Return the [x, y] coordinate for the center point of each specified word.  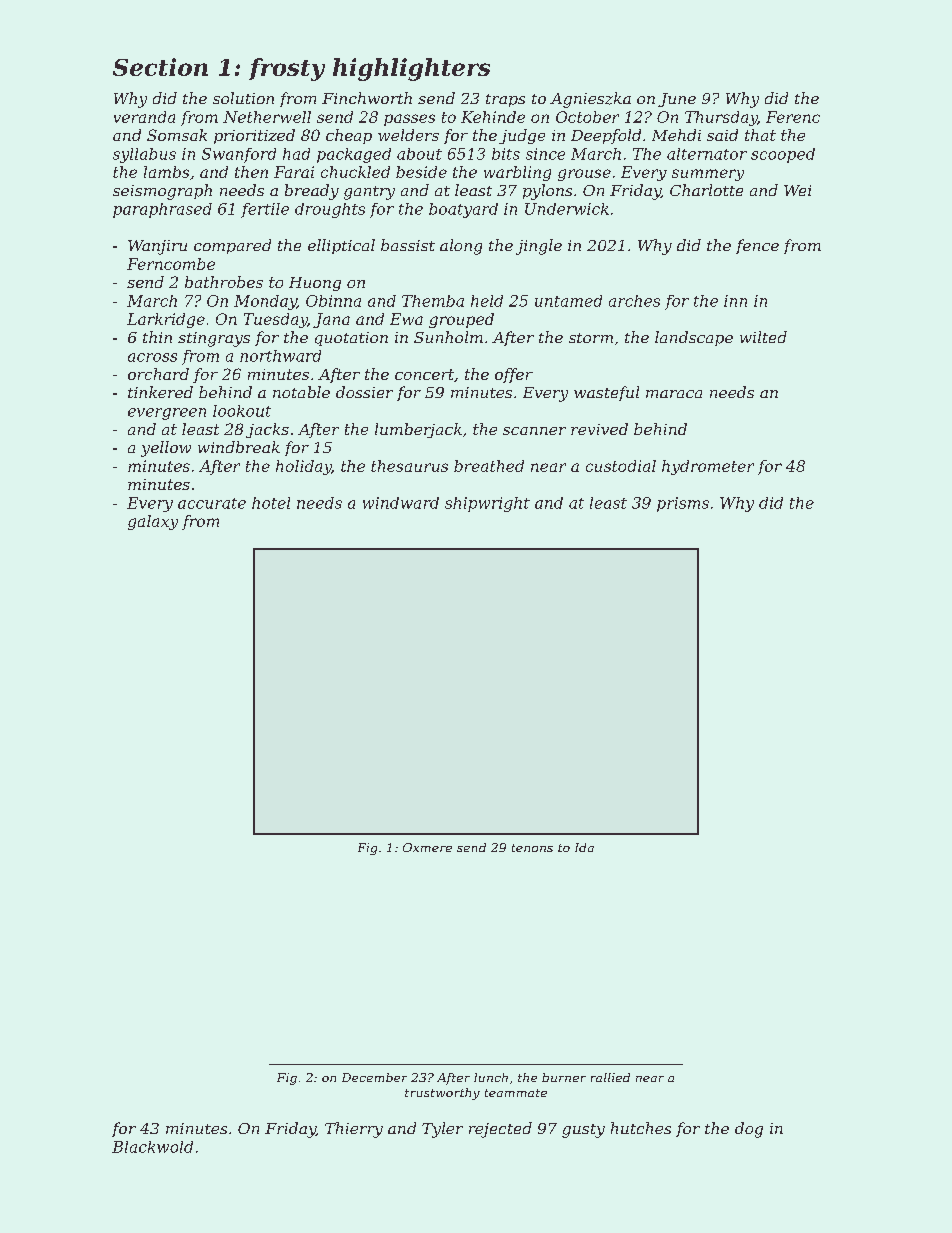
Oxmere [427, 847]
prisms [683, 504]
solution [243, 98]
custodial [621, 466]
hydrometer [708, 467]
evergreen [167, 414]
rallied [610, 1077]
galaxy [153, 522]
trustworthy [442, 1094]
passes [409, 120]
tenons [532, 848]
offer [514, 375]
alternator [707, 154]
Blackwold [152, 1147]
